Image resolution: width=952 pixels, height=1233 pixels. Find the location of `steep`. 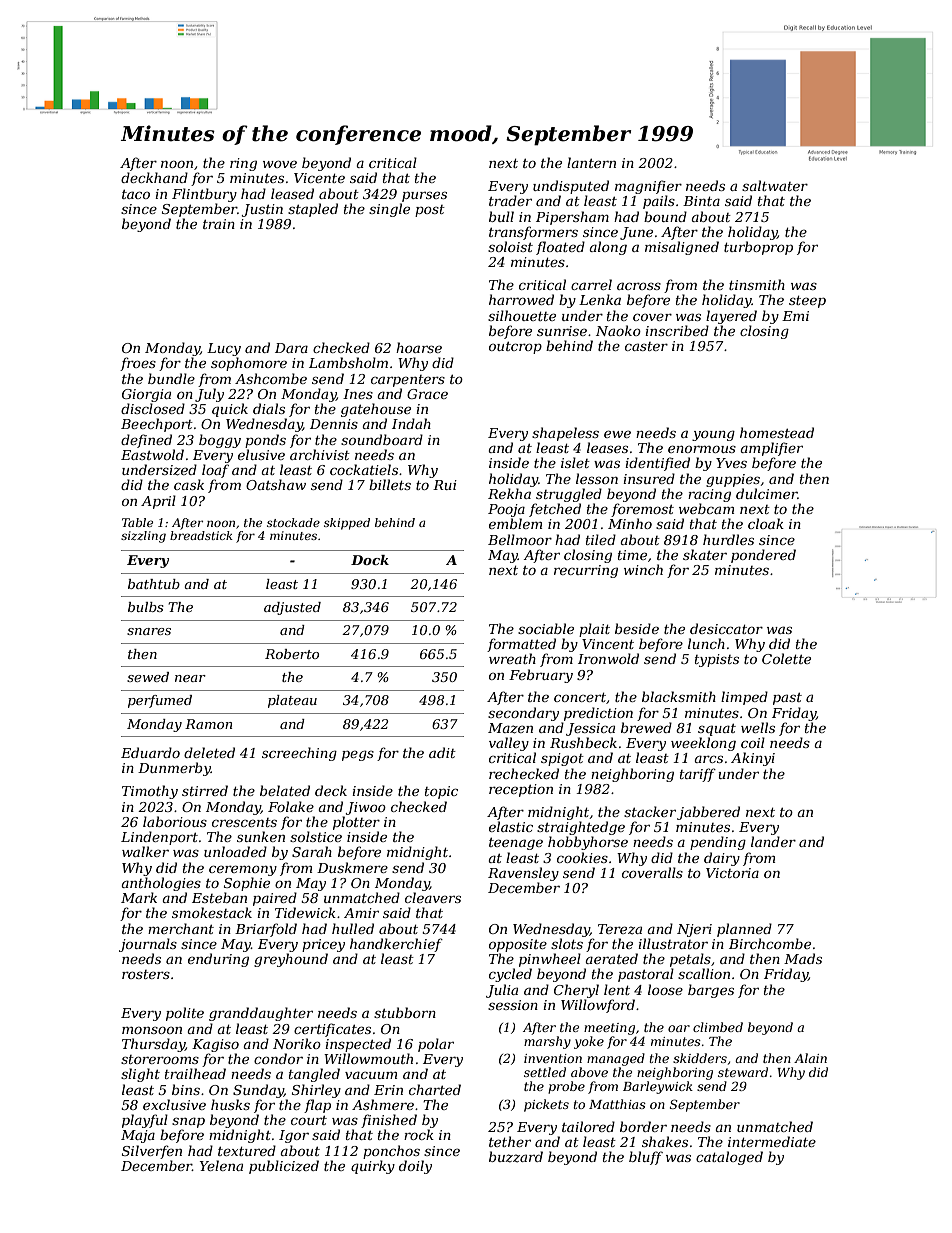

steep is located at coordinates (807, 302).
